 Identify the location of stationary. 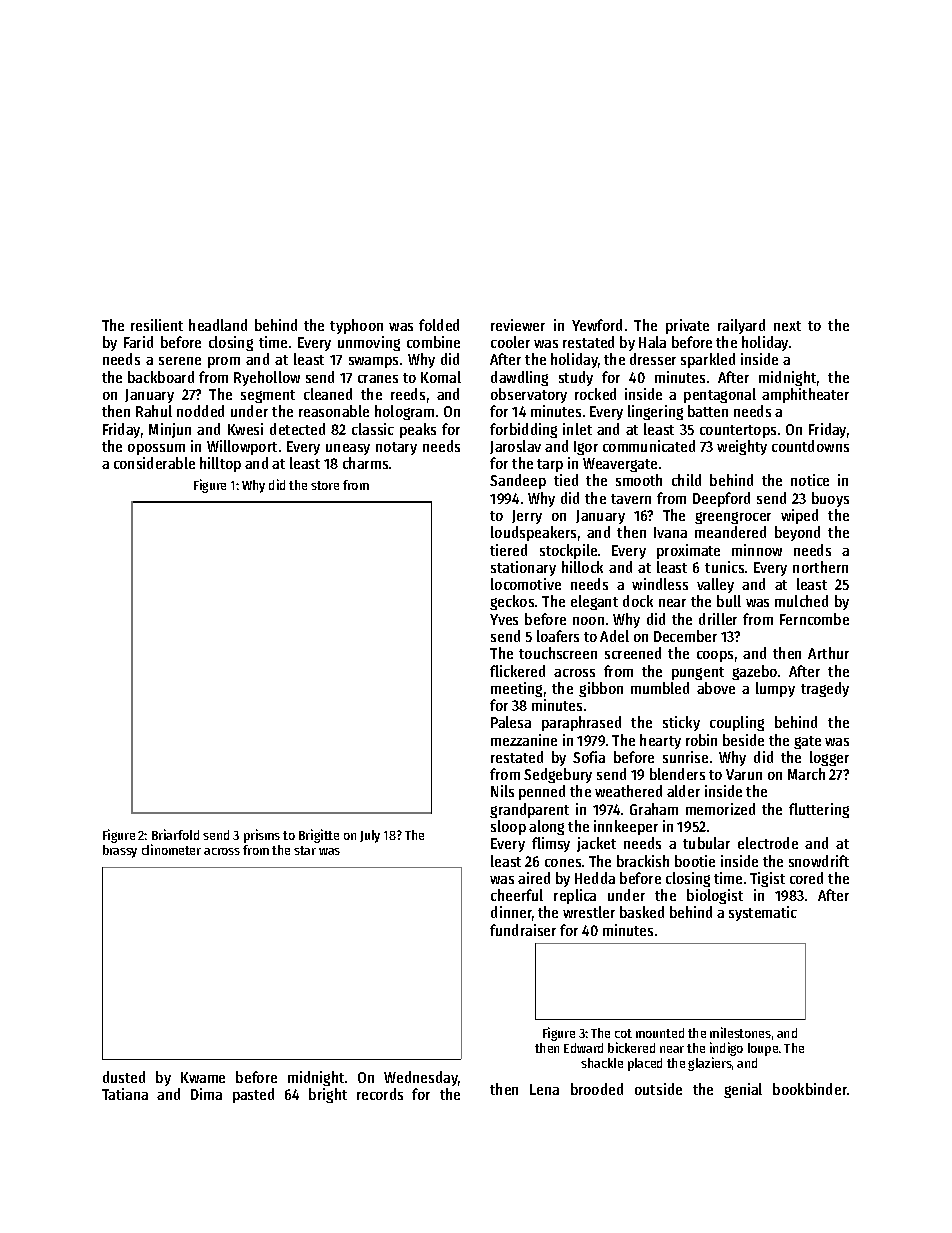
(523, 568).
